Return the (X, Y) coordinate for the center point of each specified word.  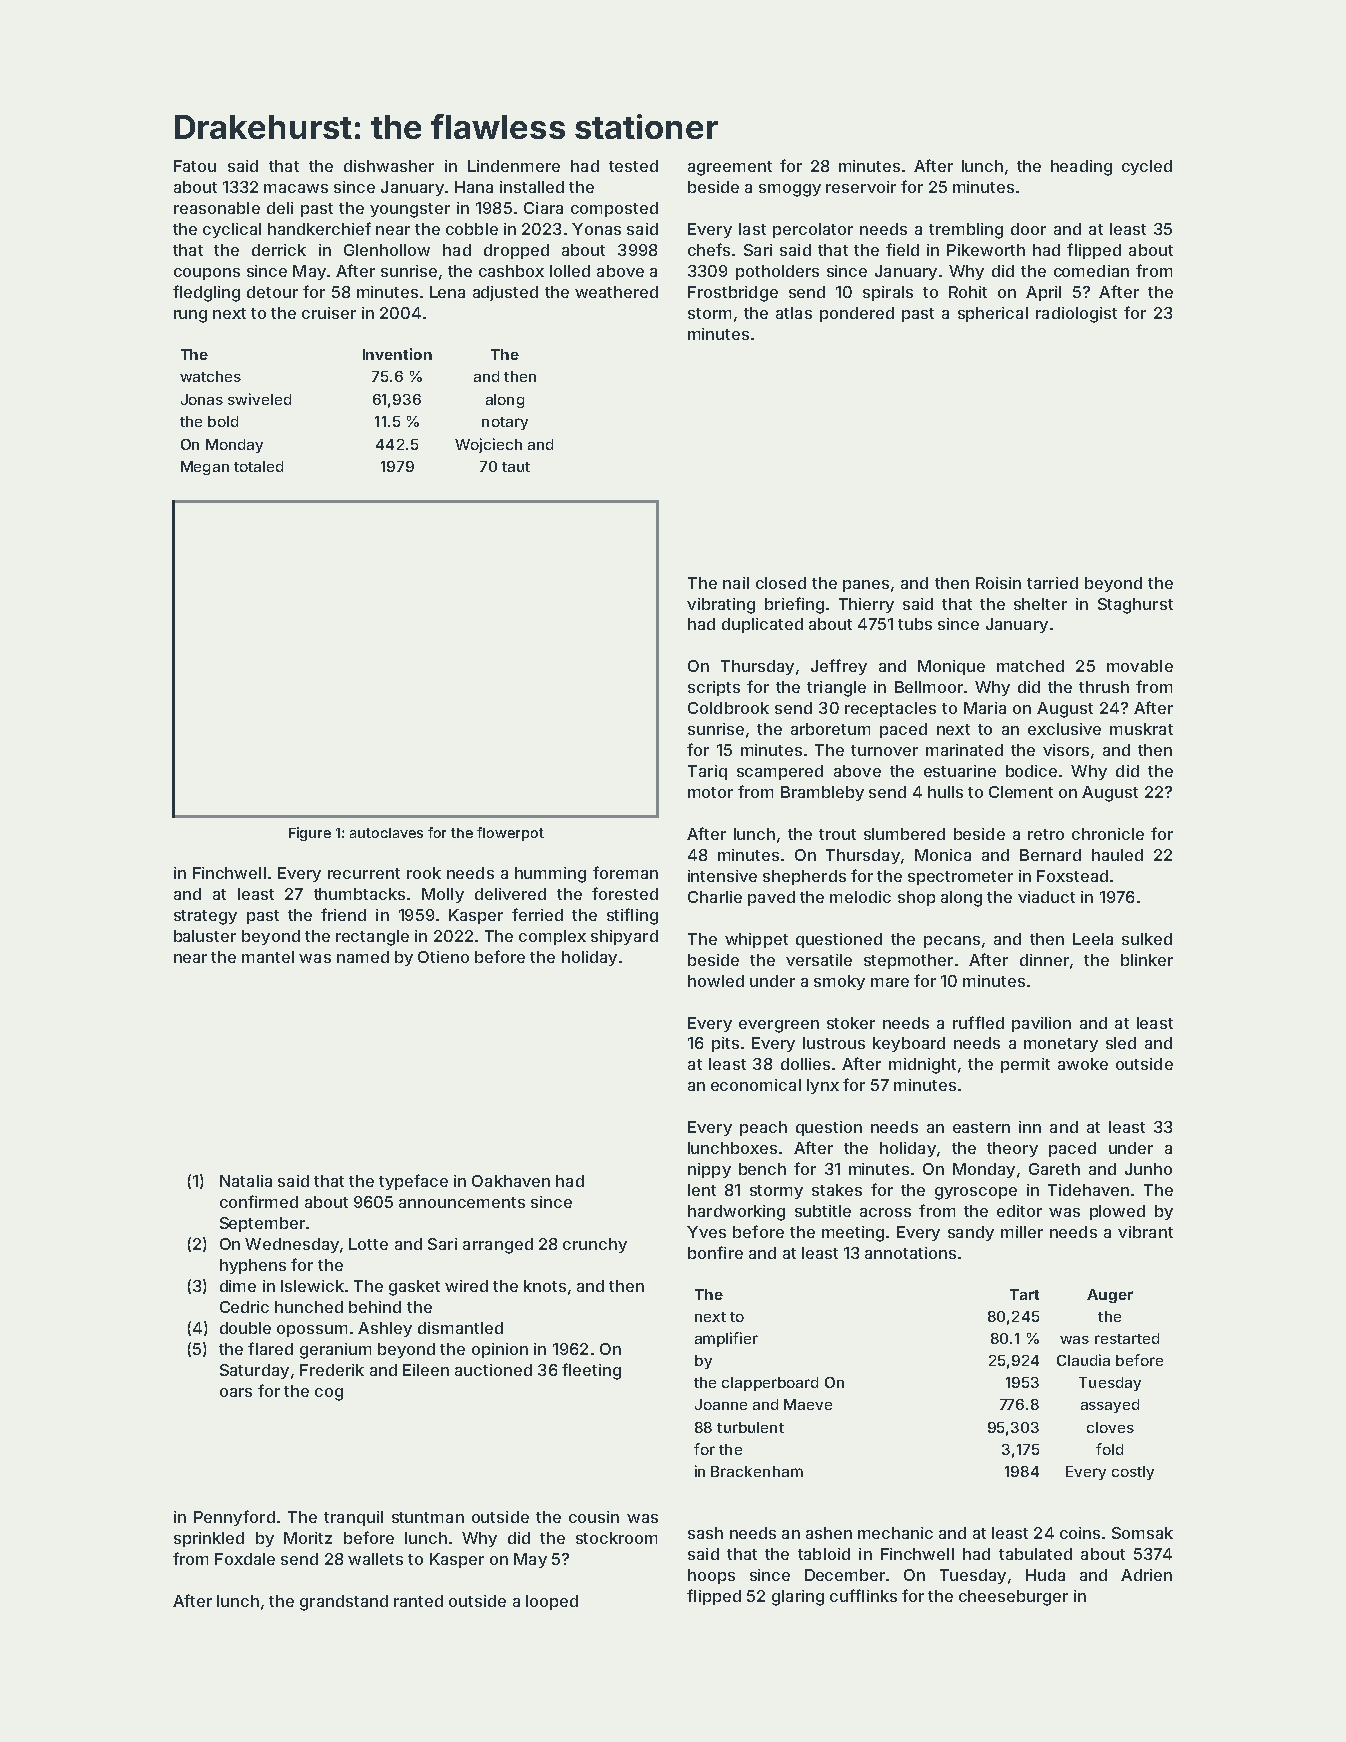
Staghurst (1135, 606)
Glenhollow (387, 250)
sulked (1147, 939)
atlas (794, 313)
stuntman (428, 1517)
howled (716, 981)
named (363, 957)
